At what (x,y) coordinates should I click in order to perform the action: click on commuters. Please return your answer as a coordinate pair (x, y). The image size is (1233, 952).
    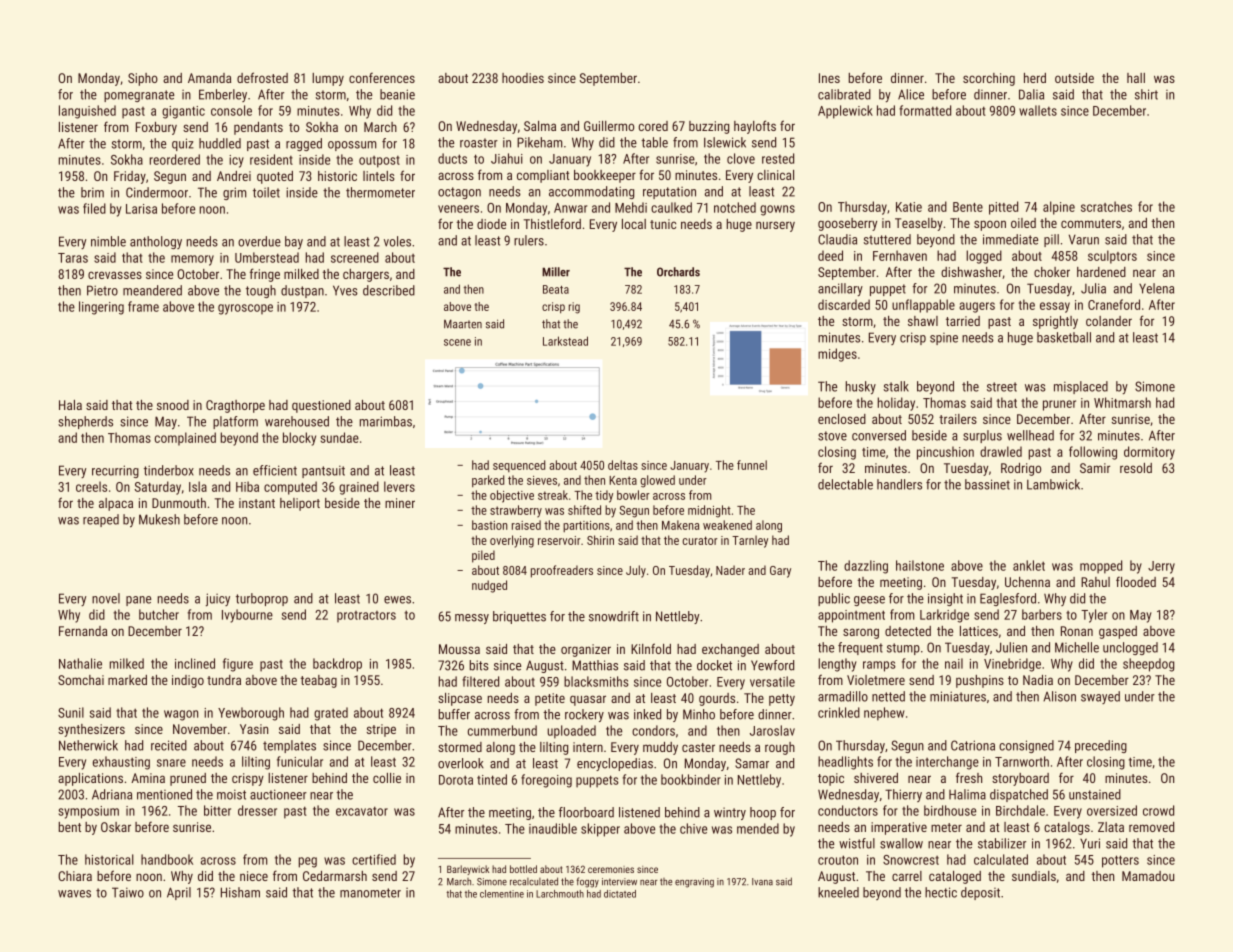
    Looking at the image, I should click on (1091, 223).
